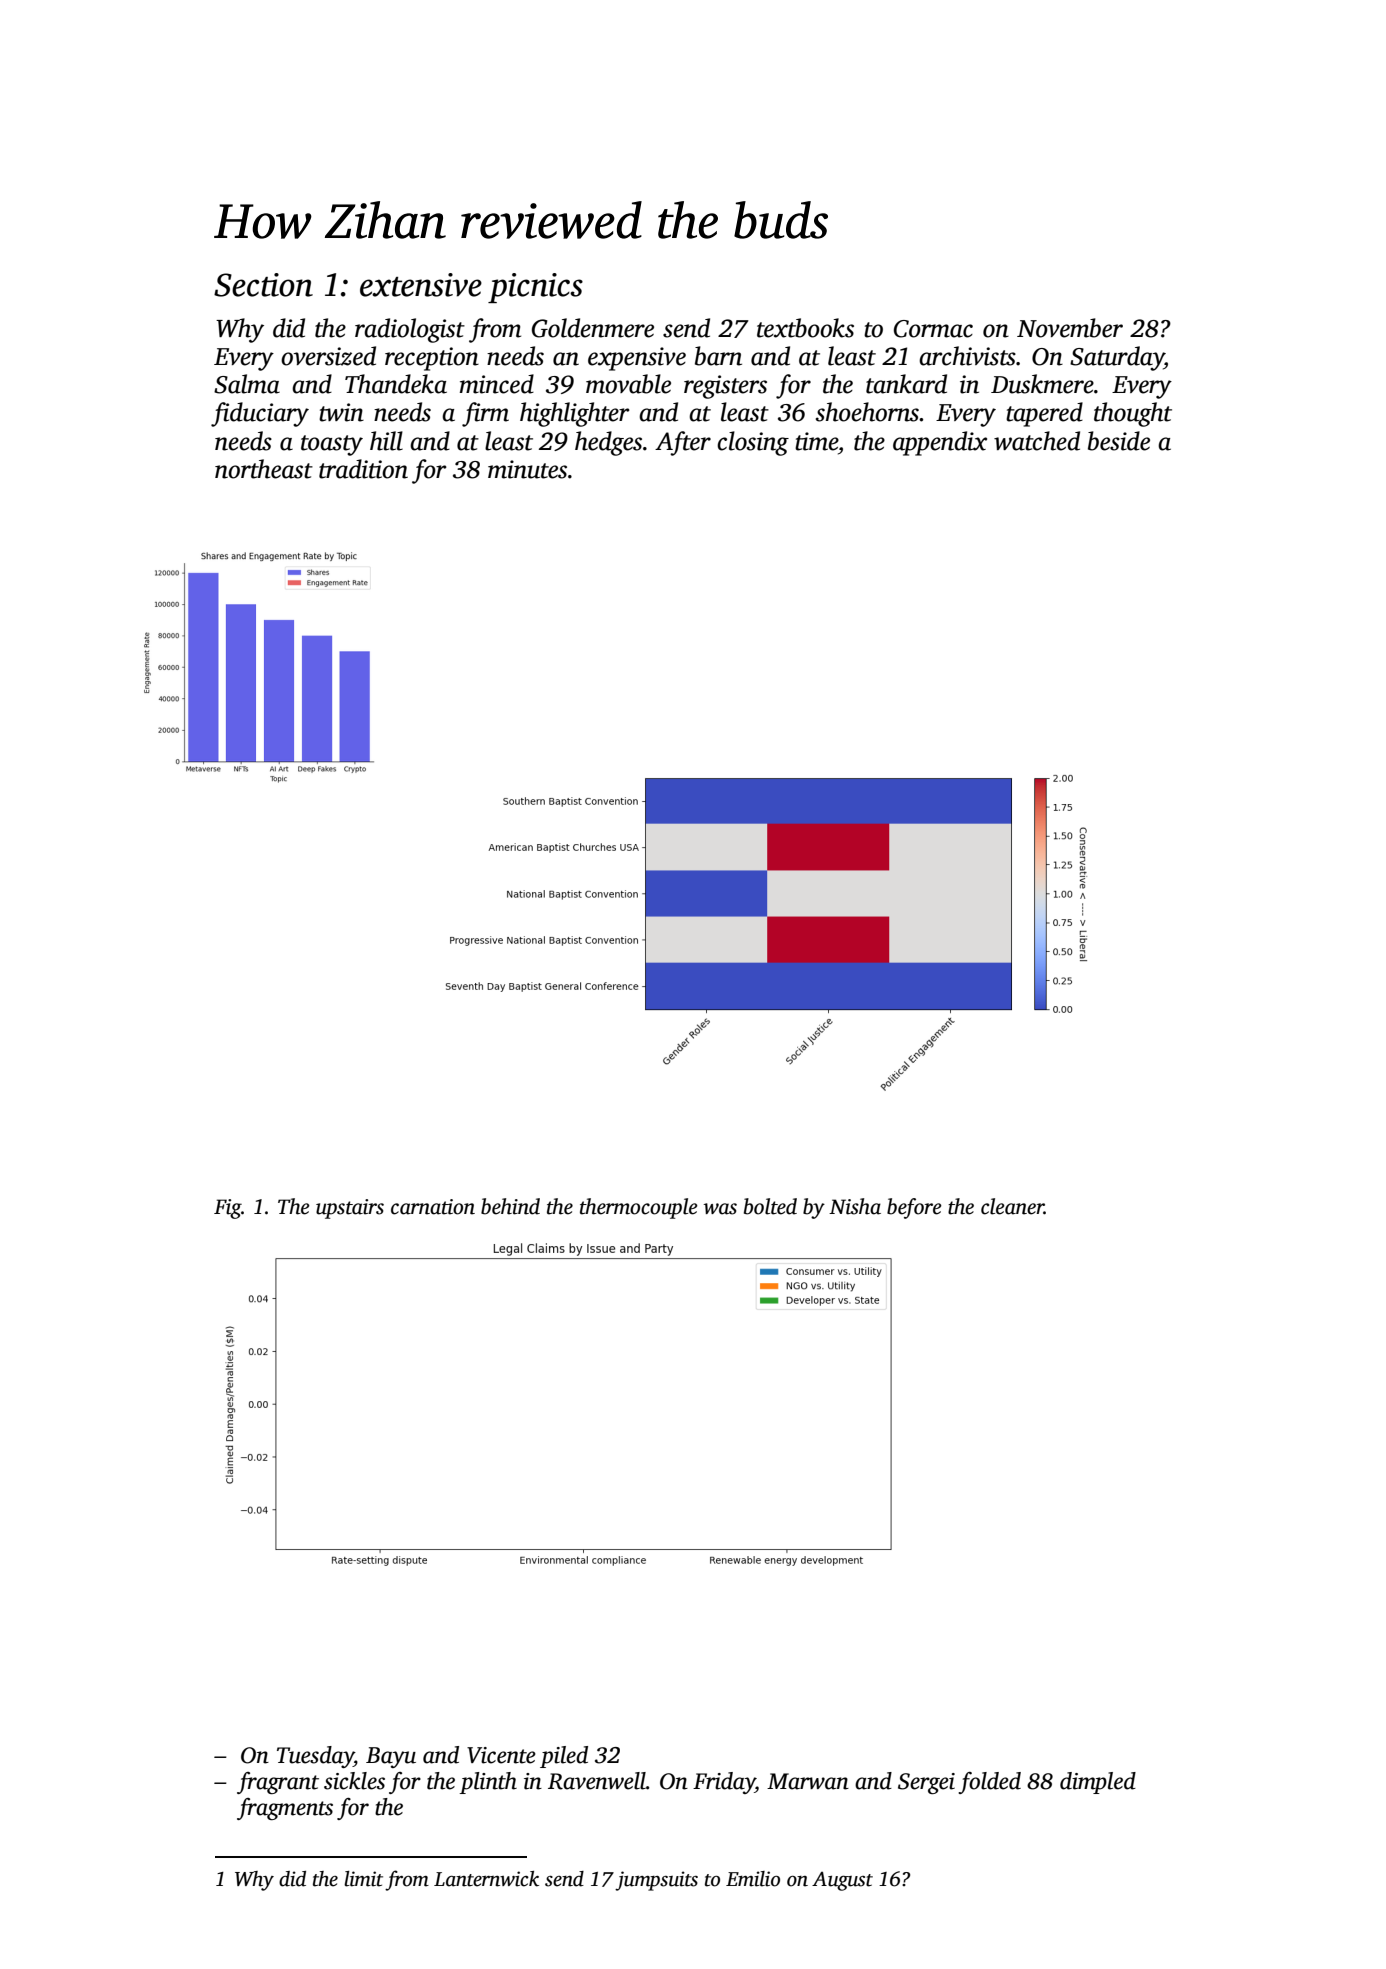 This page has height=1969, width=1386. What do you see at coordinates (264, 469) in the page?
I see `northeast` at bounding box center [264, 469].
